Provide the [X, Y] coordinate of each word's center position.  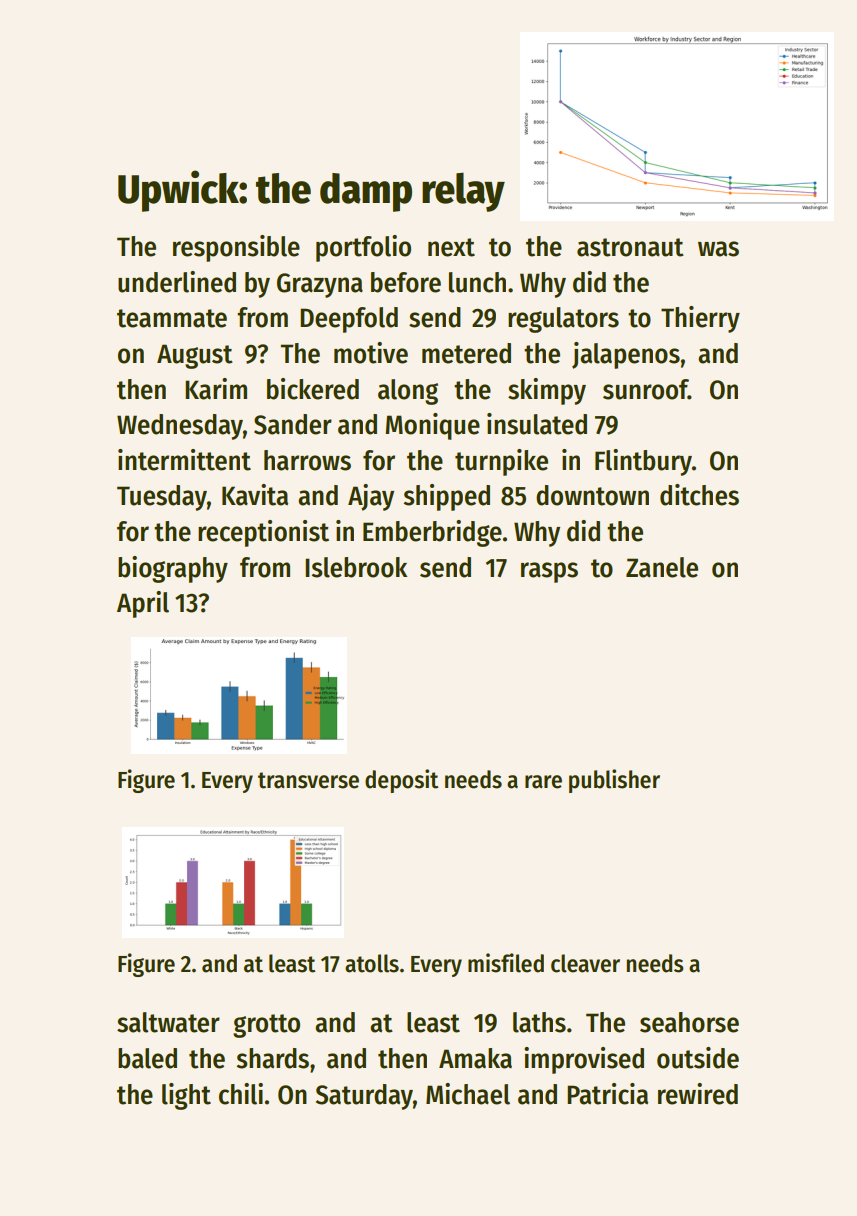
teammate [172, 318]
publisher [614, 781]
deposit [402, 781]
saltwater [168, 1022]
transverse [308, 780]
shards [272, 1058]
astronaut [630, 247]
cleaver [585, 963]
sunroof [645, 389]
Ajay [371, 497]
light [186, 1096]
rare [543, 782]
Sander [293, 424]
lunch [477, 282]
